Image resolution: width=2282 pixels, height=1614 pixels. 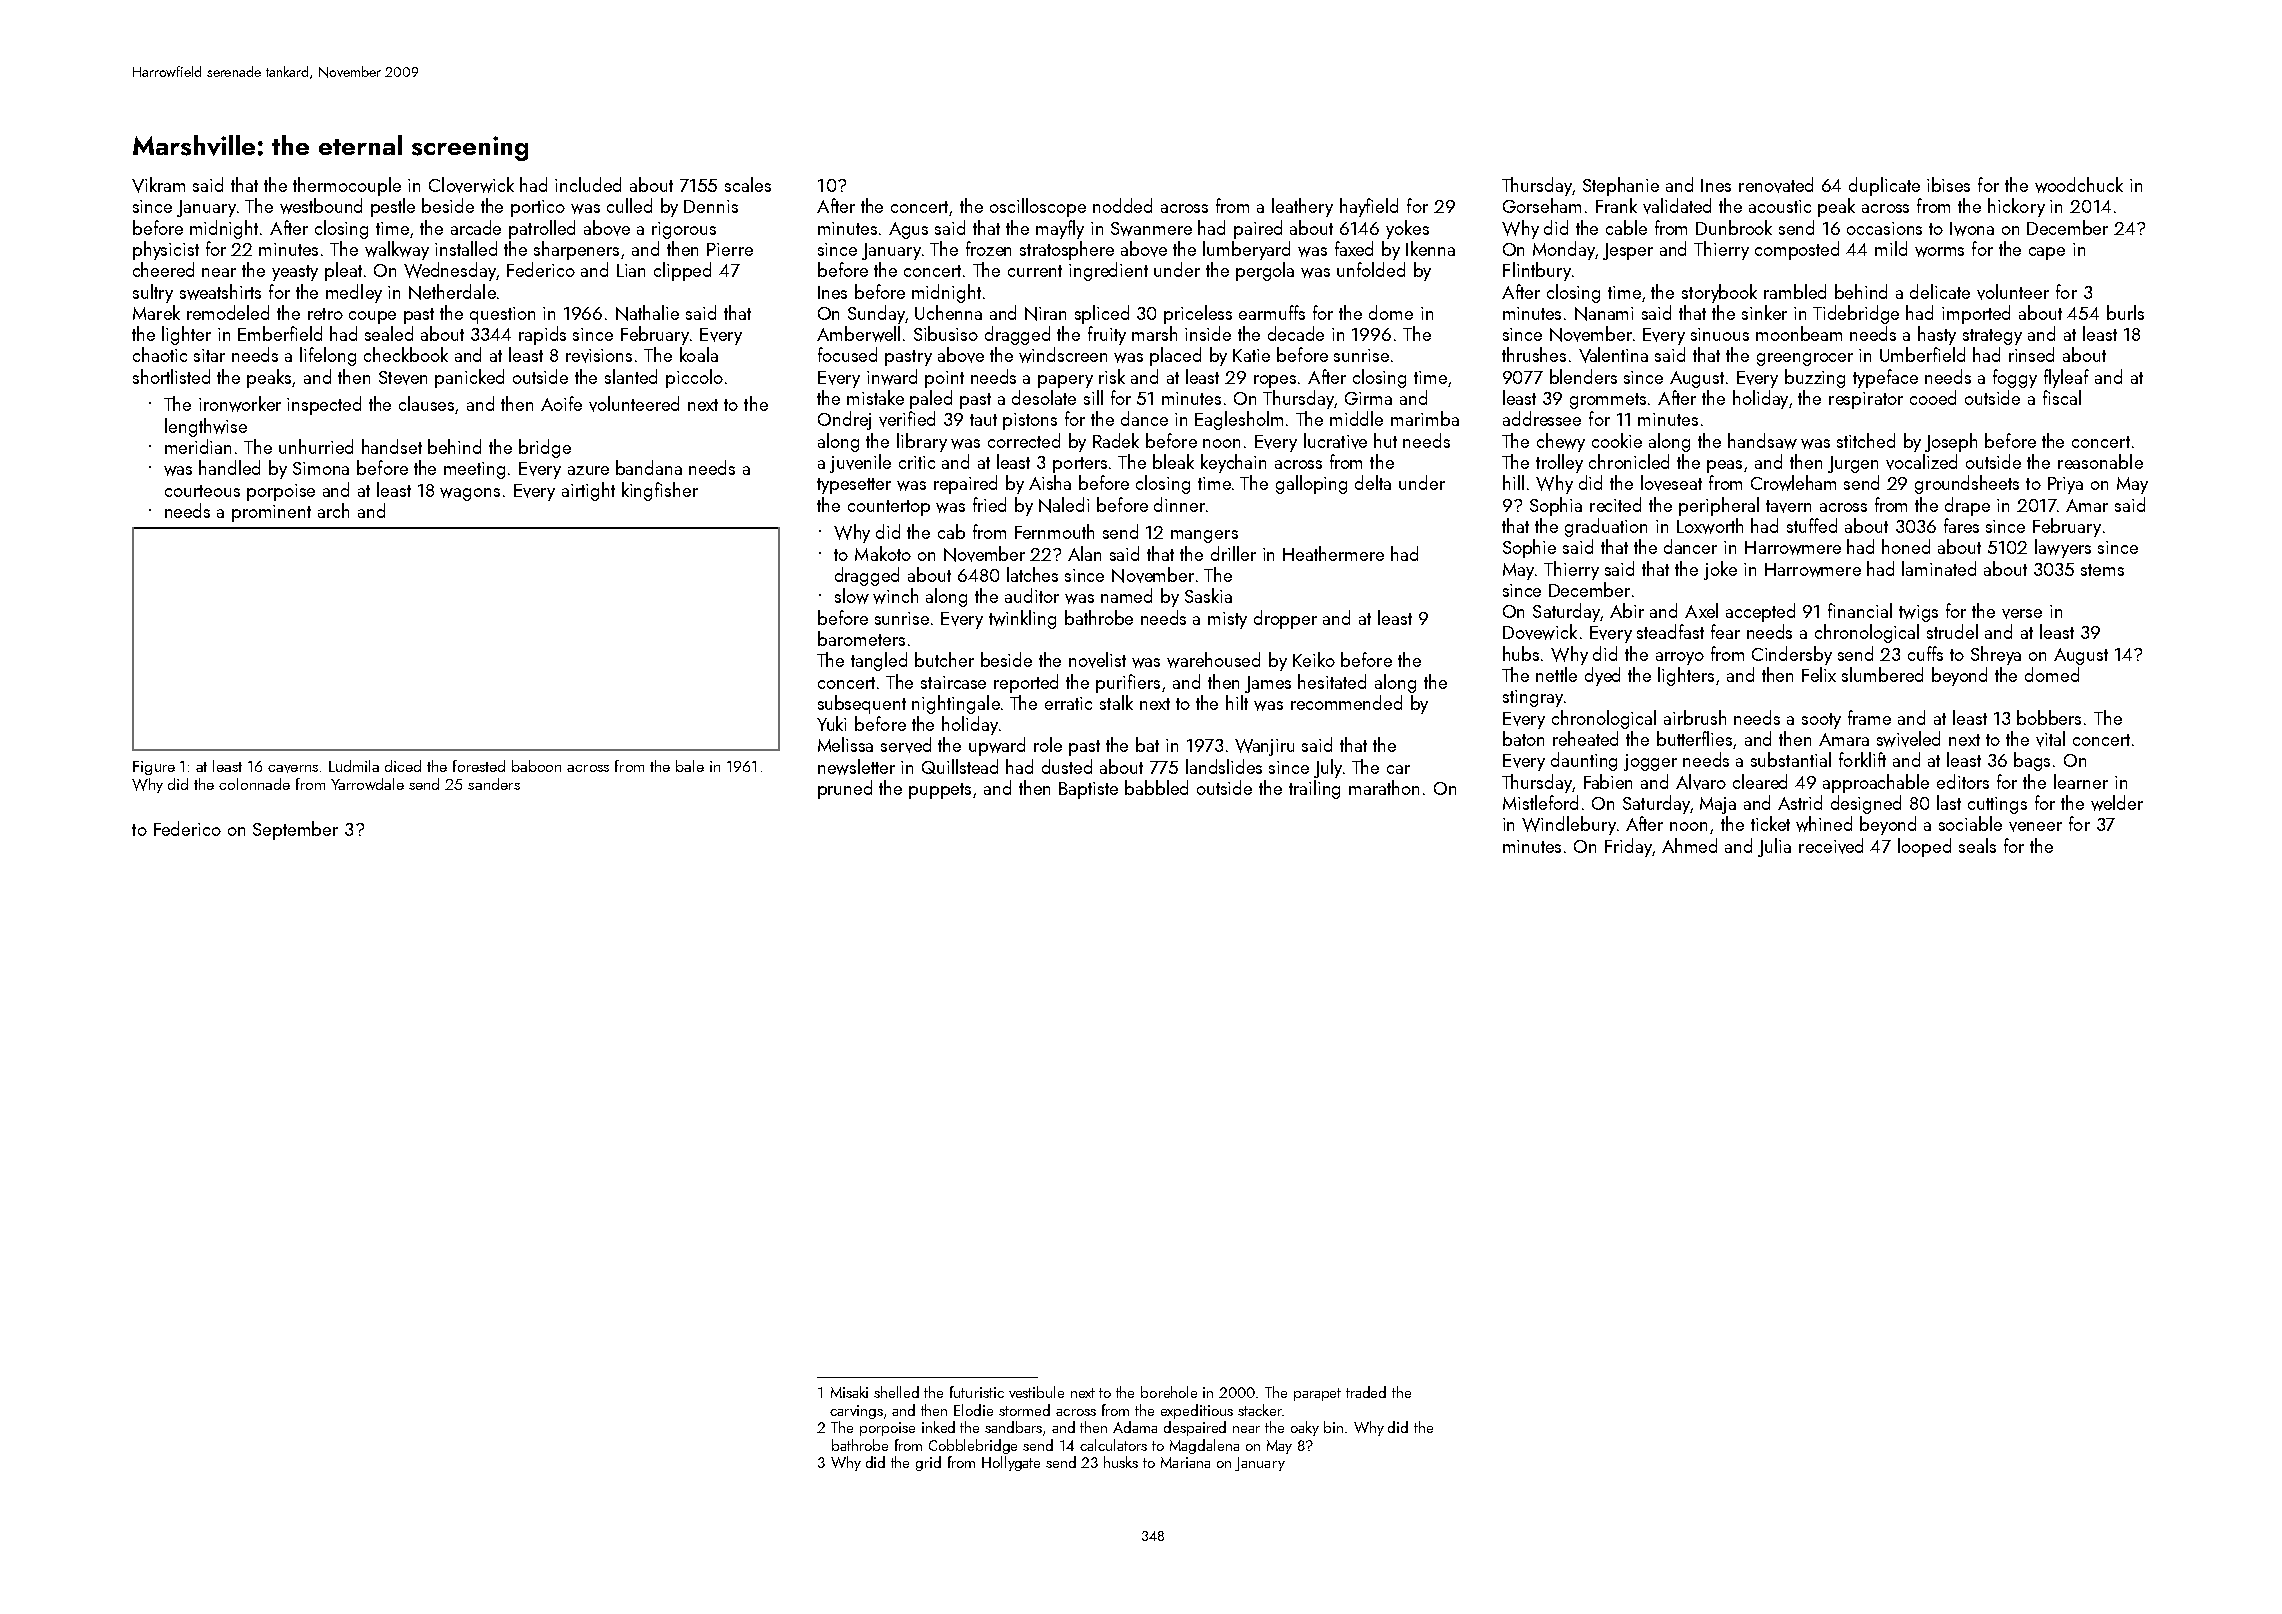 What do you see at coordinates (1026, 683) in the screenshot?
I see `reported` at bounding box center [1026, 683].
